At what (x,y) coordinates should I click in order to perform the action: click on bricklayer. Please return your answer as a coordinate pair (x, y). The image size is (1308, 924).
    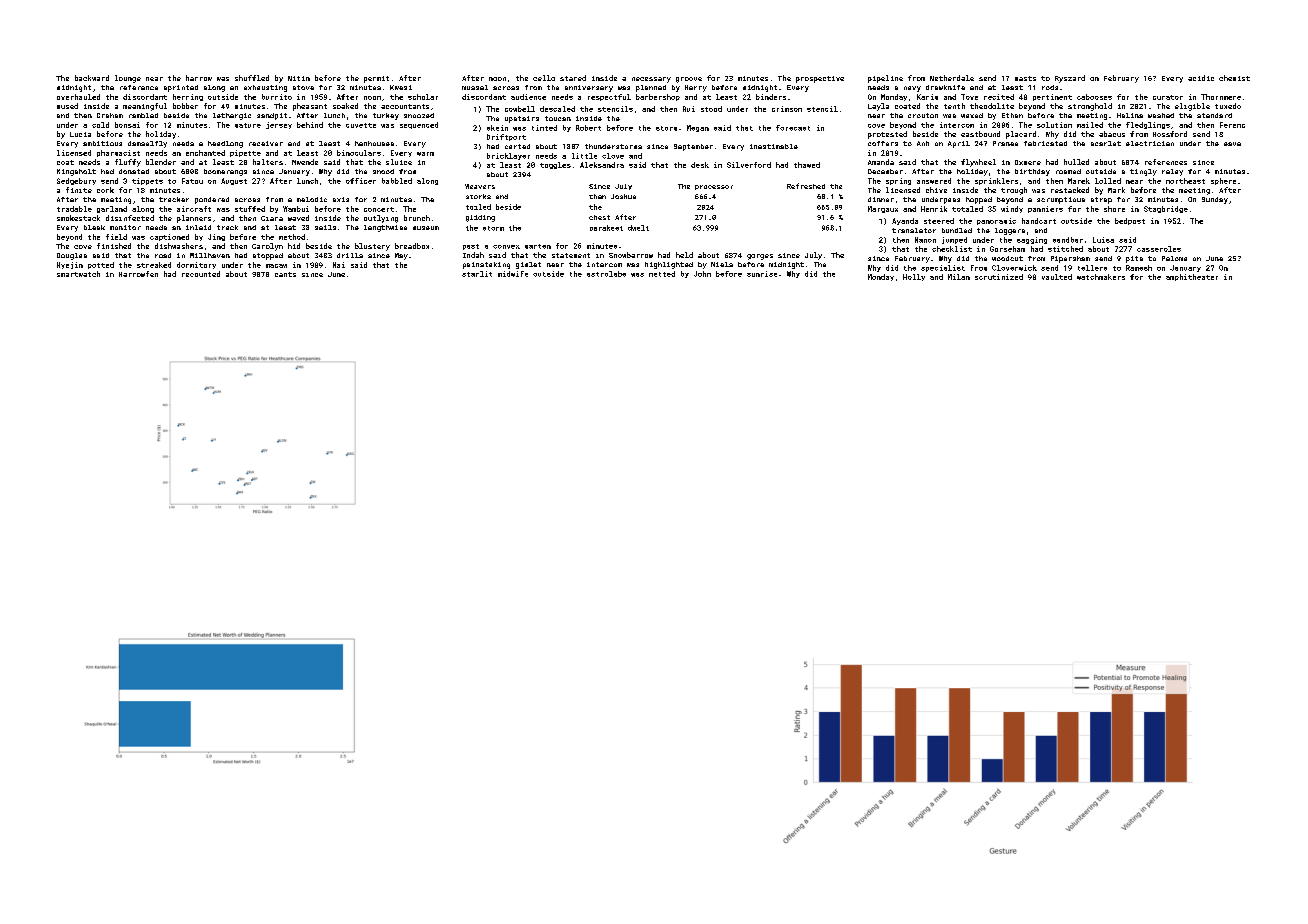
    Looking at the image, I should click on (508, 156).
